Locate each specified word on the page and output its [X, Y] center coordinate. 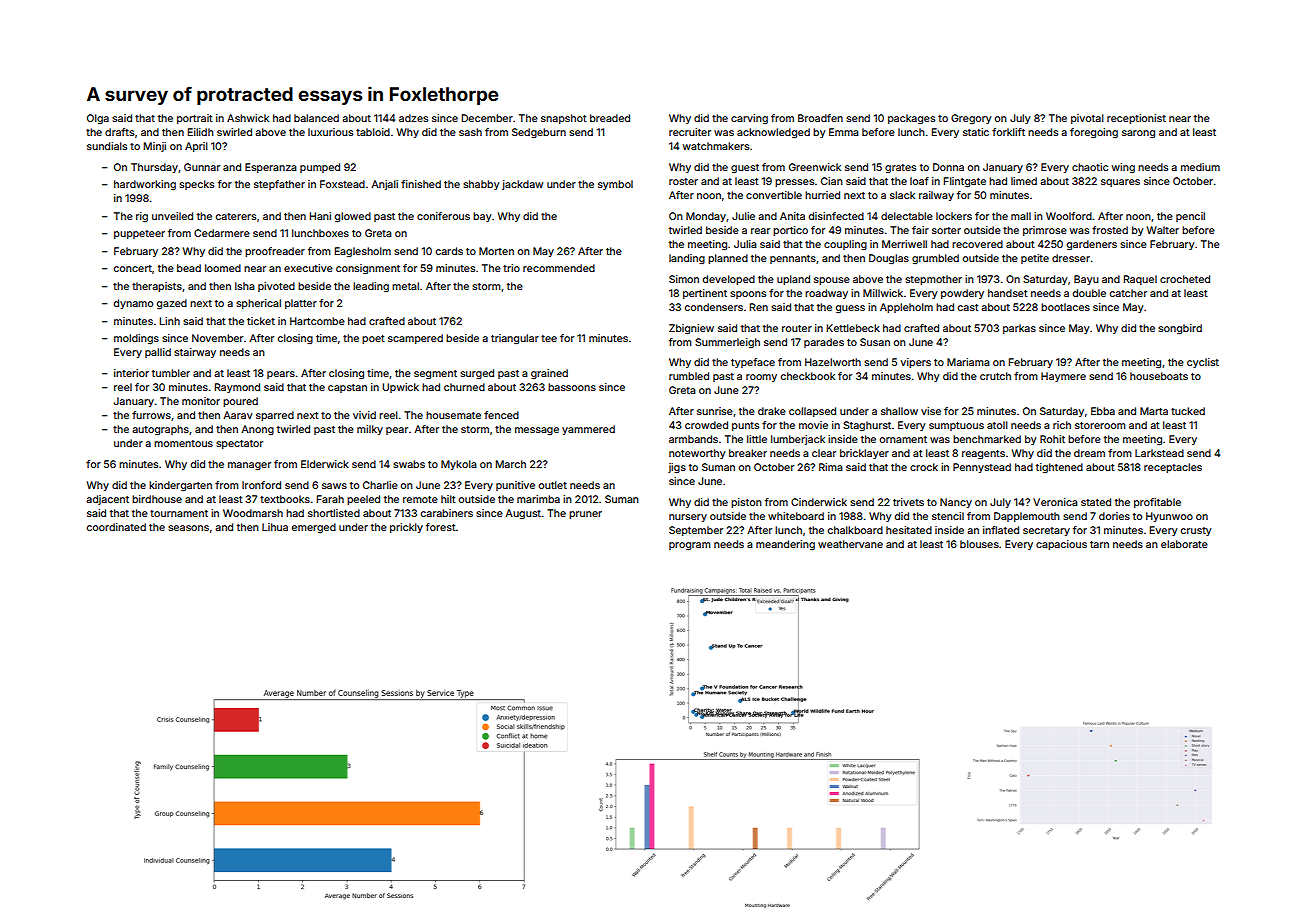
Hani [320, 216]
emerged [314, 528]
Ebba [1103, 411]
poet [373, 339]
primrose [1045, 231]
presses [794, 183]
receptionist [1136, 119]
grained [549, 374]
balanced [316, 118]
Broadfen [820, 118]
